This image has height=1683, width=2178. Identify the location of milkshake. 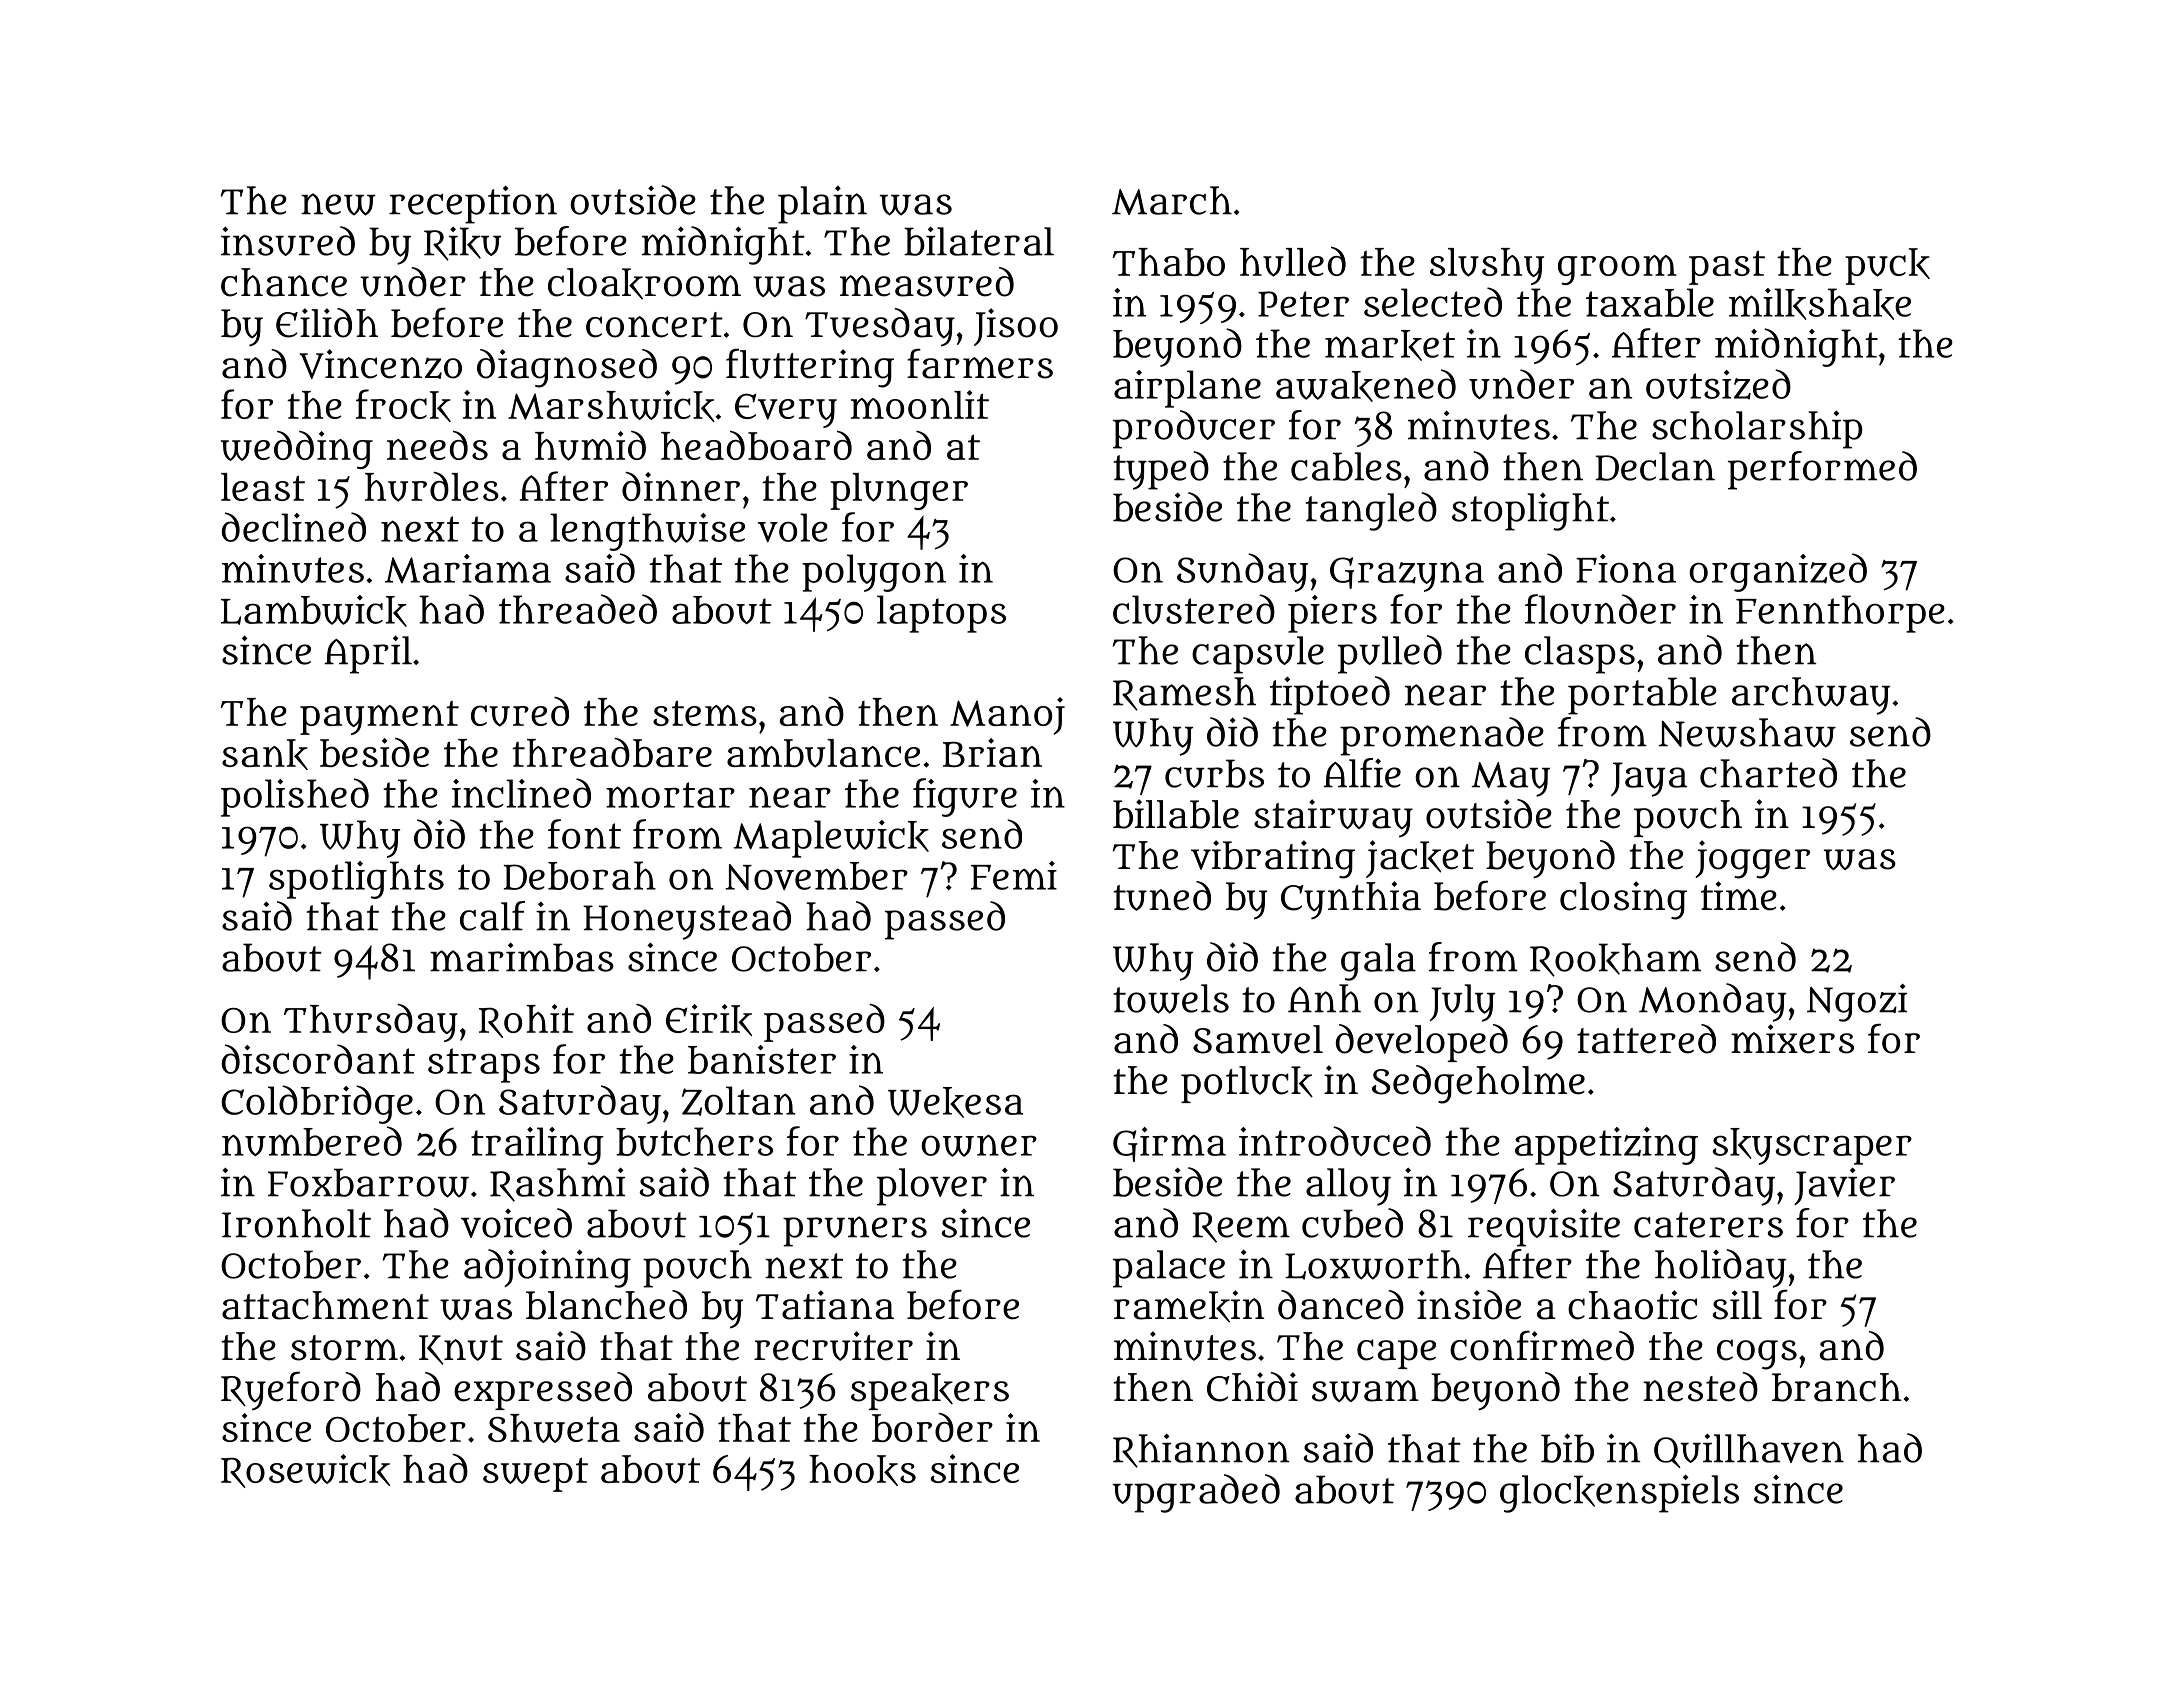
(1820, 304).
